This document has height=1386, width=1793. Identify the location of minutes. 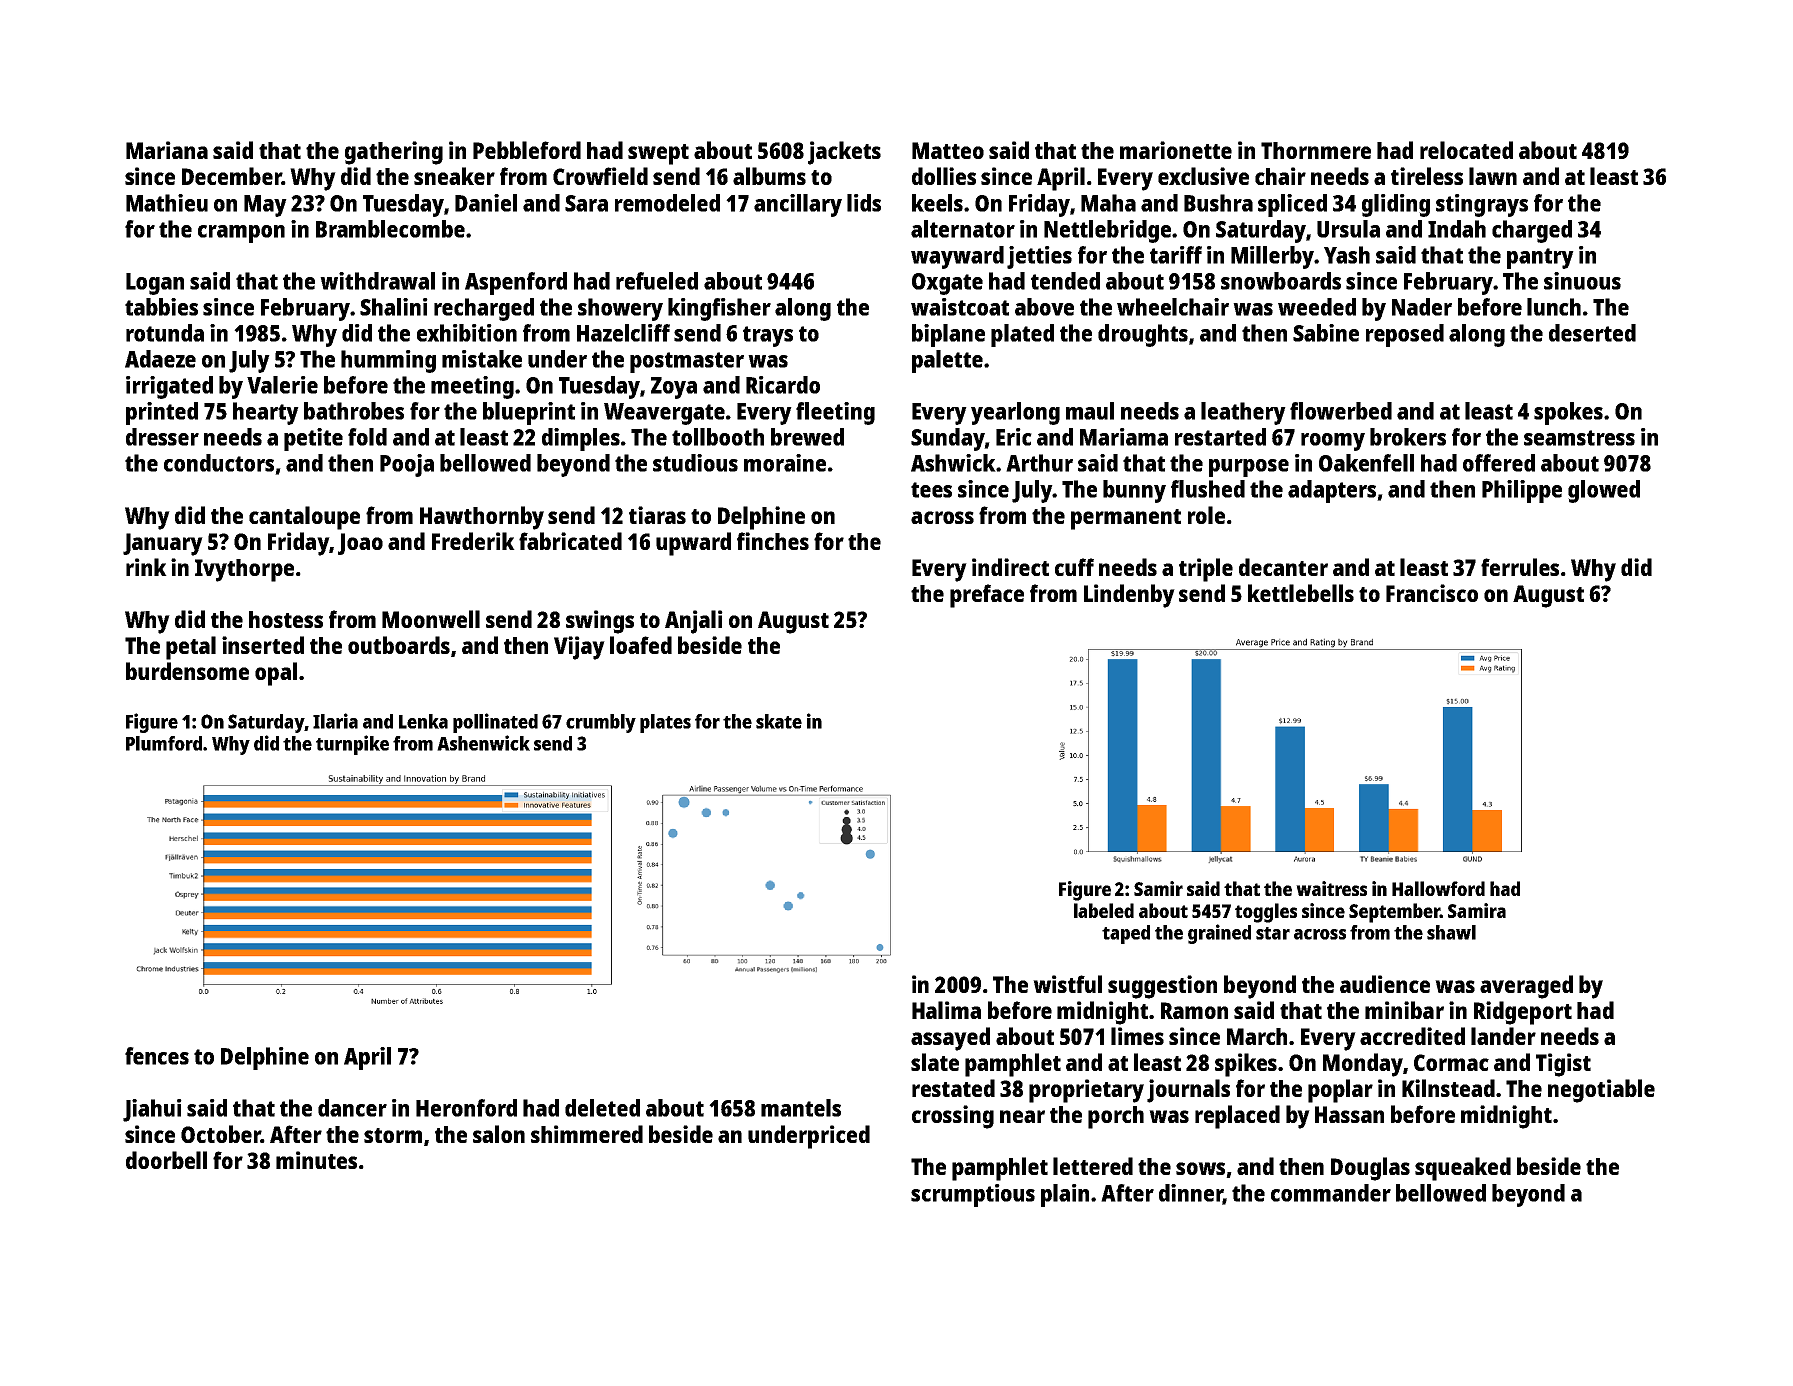
(316, 1160).
